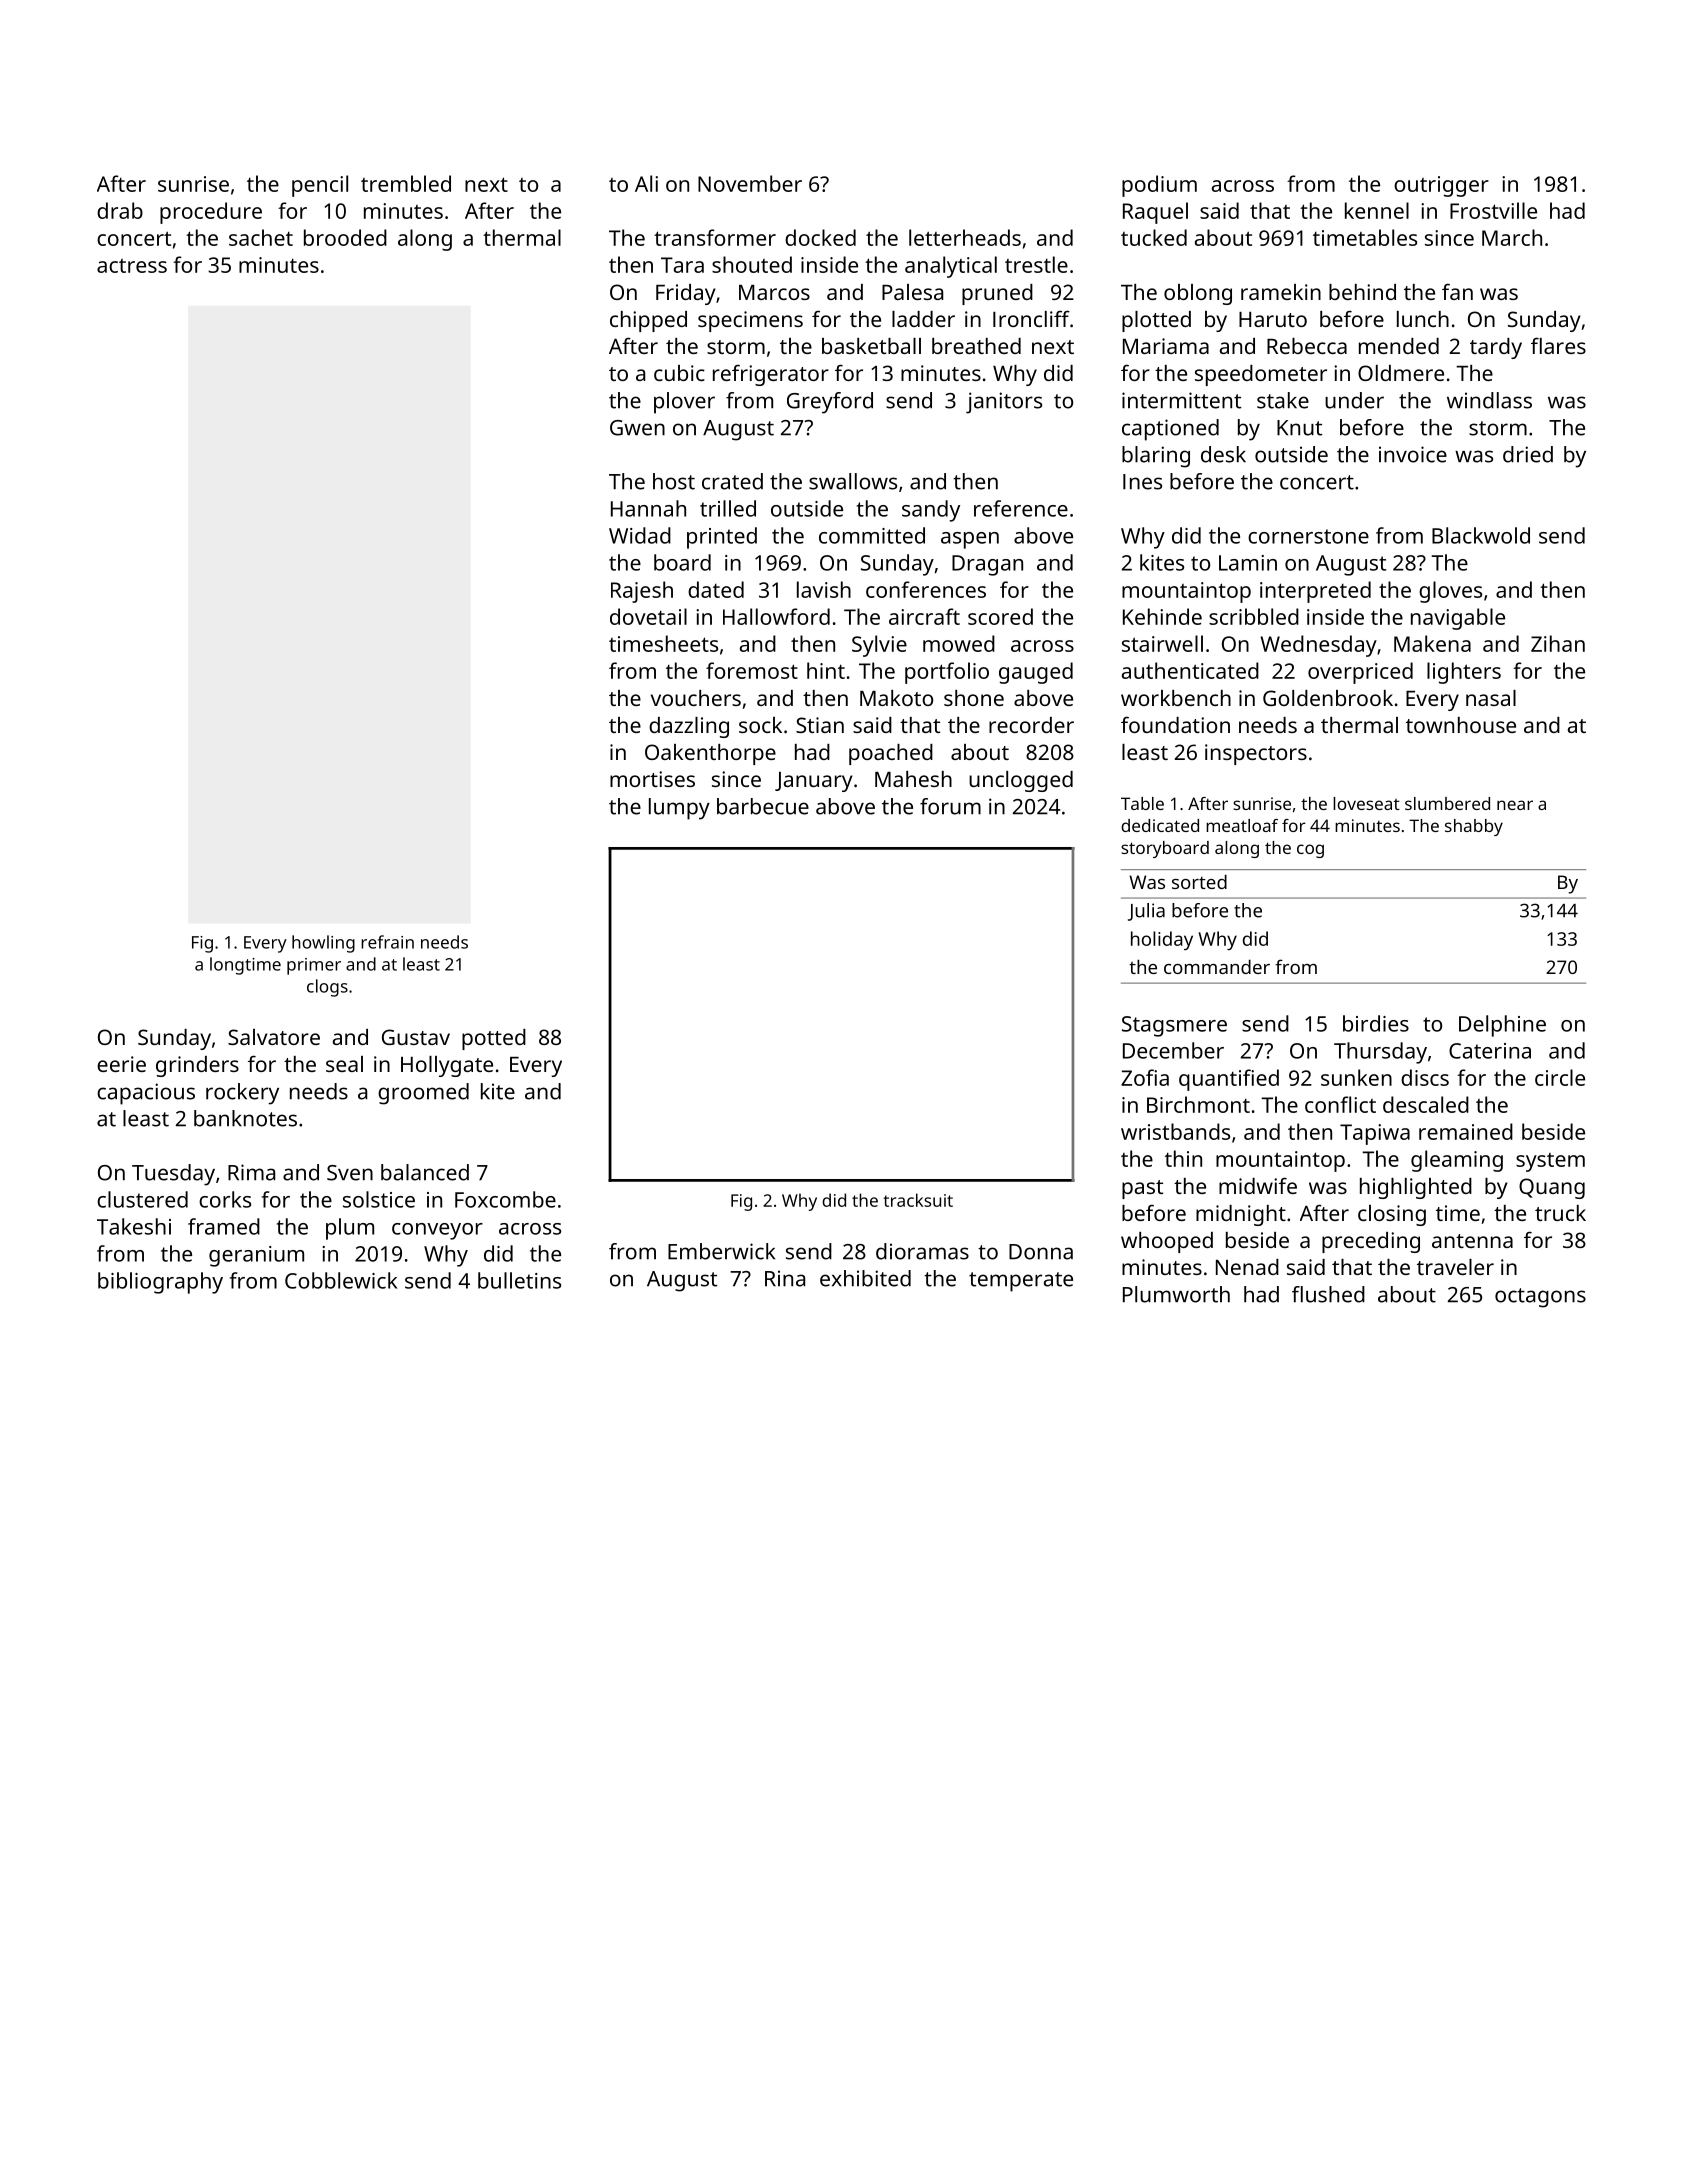  I want to click on Wednesday, so click(1319, 646).
